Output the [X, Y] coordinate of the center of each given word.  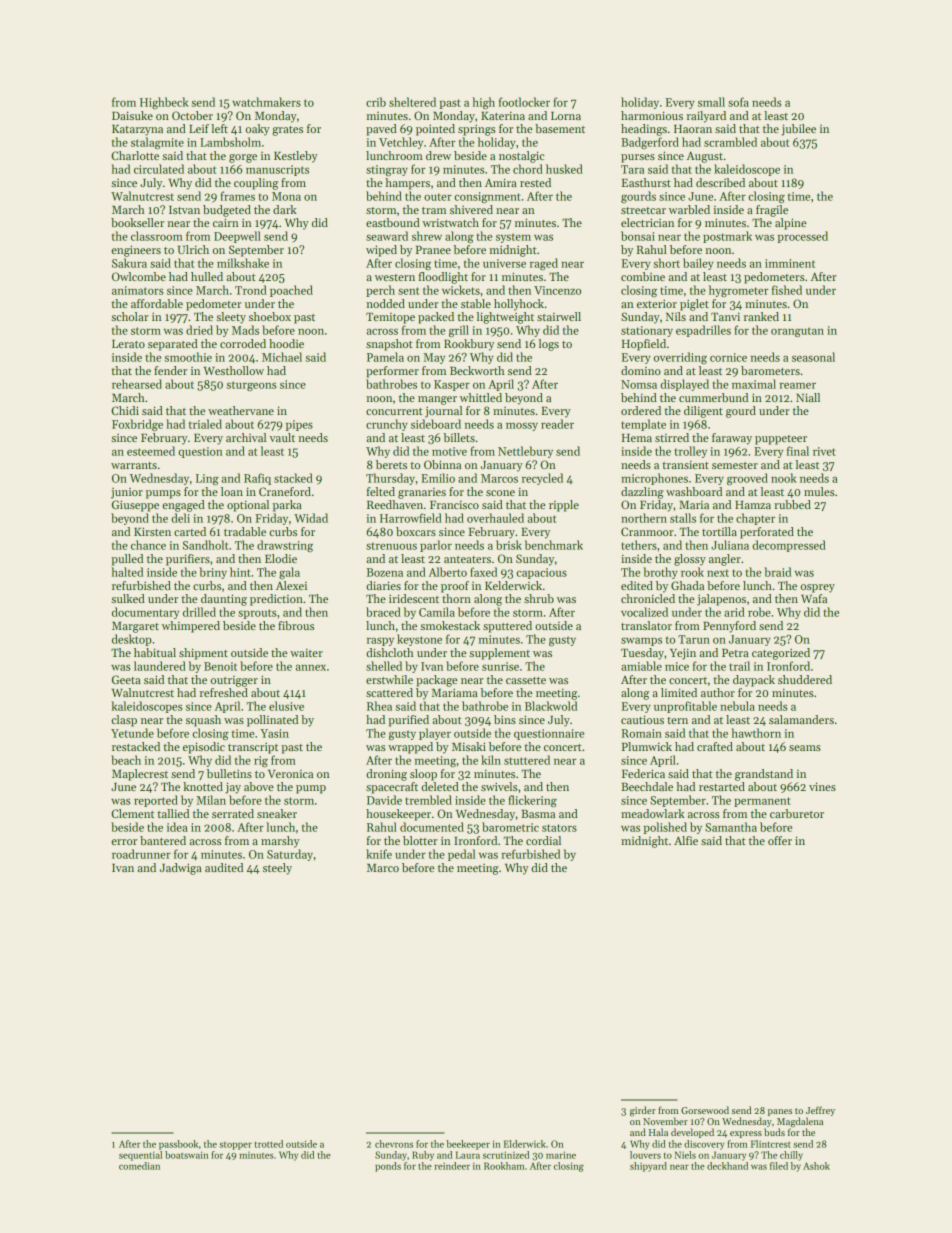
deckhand [727, 1166]
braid [777, 572]
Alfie [686, 840]
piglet [694, 305]
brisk [509, 545]
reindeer [452, 1166]
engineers [136, 251]
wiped [381, 251]
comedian [139, 1166]
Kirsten [152, 531]
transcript [253, 748]
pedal [461, 855]
